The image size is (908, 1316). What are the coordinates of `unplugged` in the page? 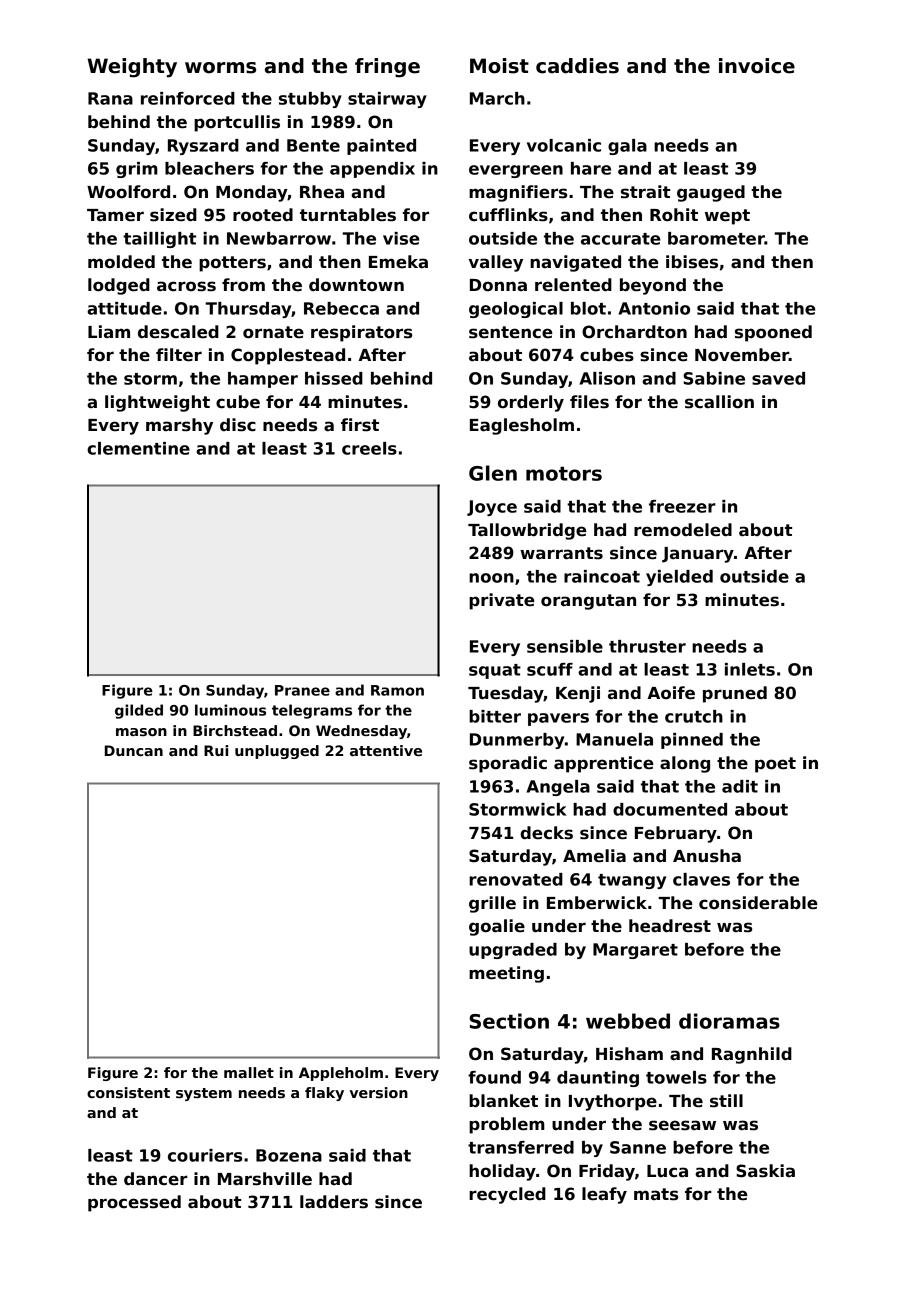 It's located at (277, 752).
